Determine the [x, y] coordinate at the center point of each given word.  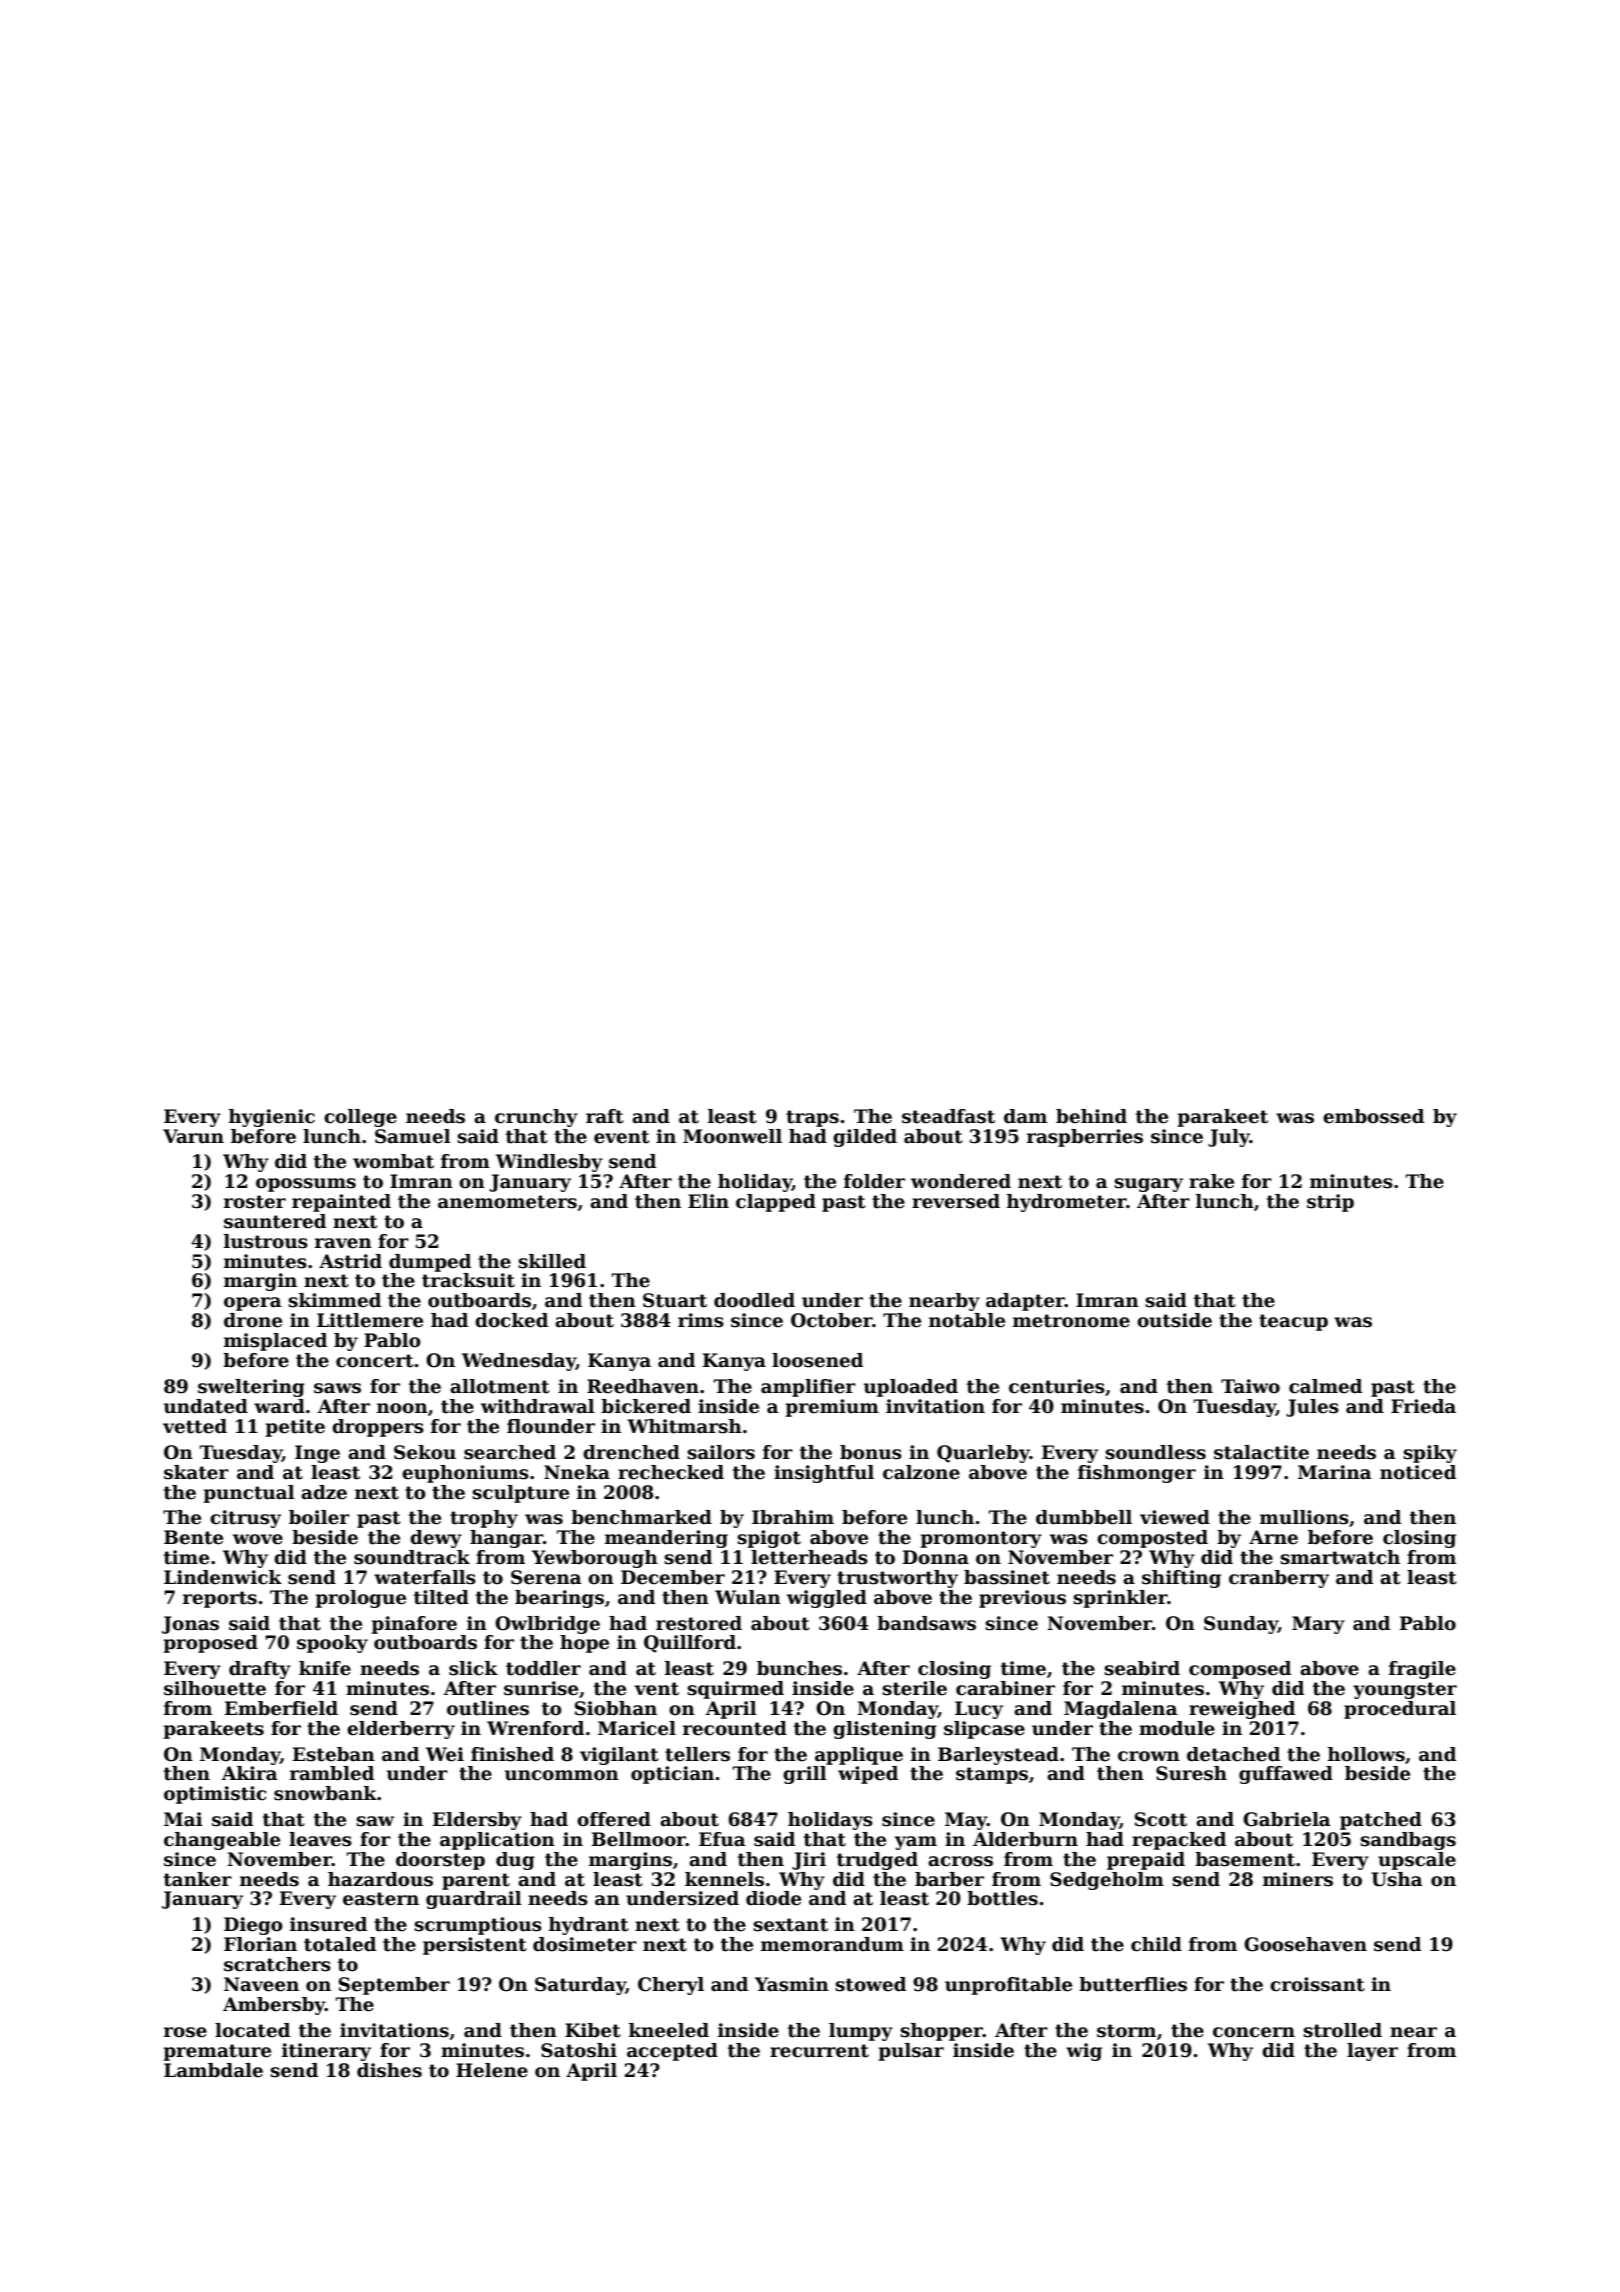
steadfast [948, 1116]
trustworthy [897, 1579]
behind [1091, 1116]
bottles [1002, 1898]
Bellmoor [639, 1839]
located [252, 2030]
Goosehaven [1305, 1944]
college [360, 1118]
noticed [1418, 1472]
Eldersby [477, 1821]
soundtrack [412, 1557]
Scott [1161, 1819]
